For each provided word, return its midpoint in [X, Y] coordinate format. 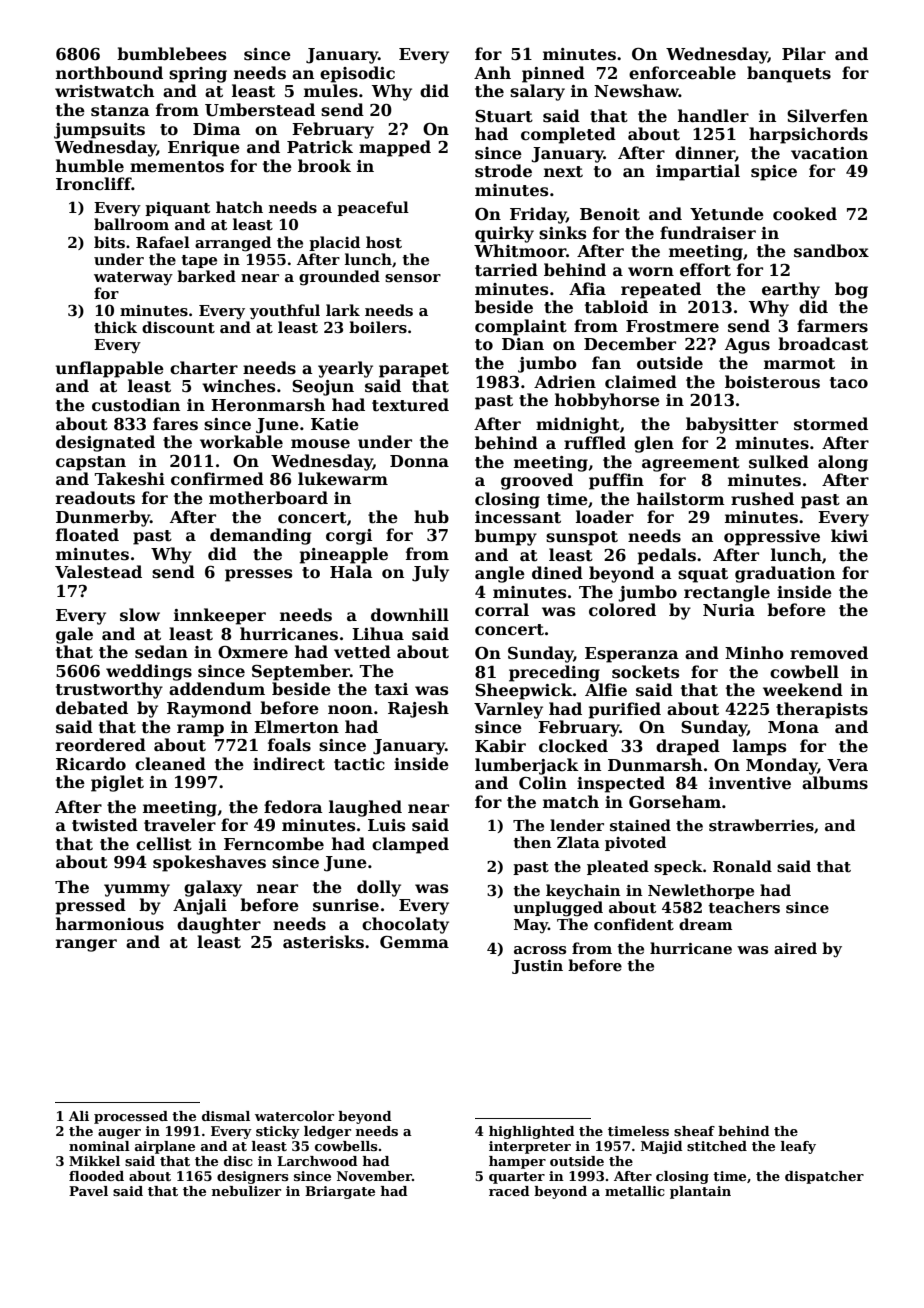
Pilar [804, 53]
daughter [219, 925]
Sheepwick [524, 691]
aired [795, 948]
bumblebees [171, 54]
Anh [492, 72]
